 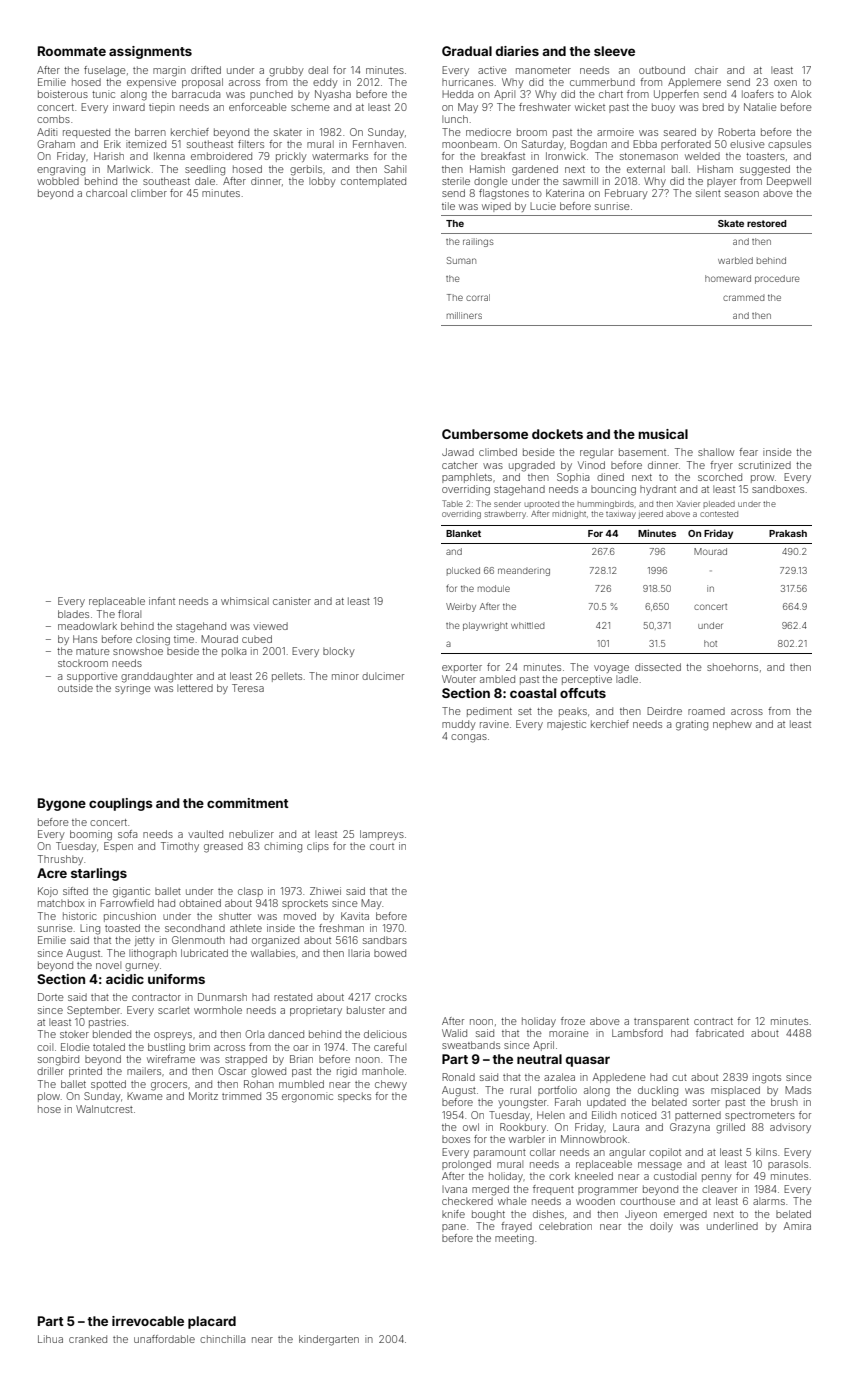 What do you see at coordinates (469, 144) in the screenshot?
I see `moonbeam` at bounding box center [469, 144].
